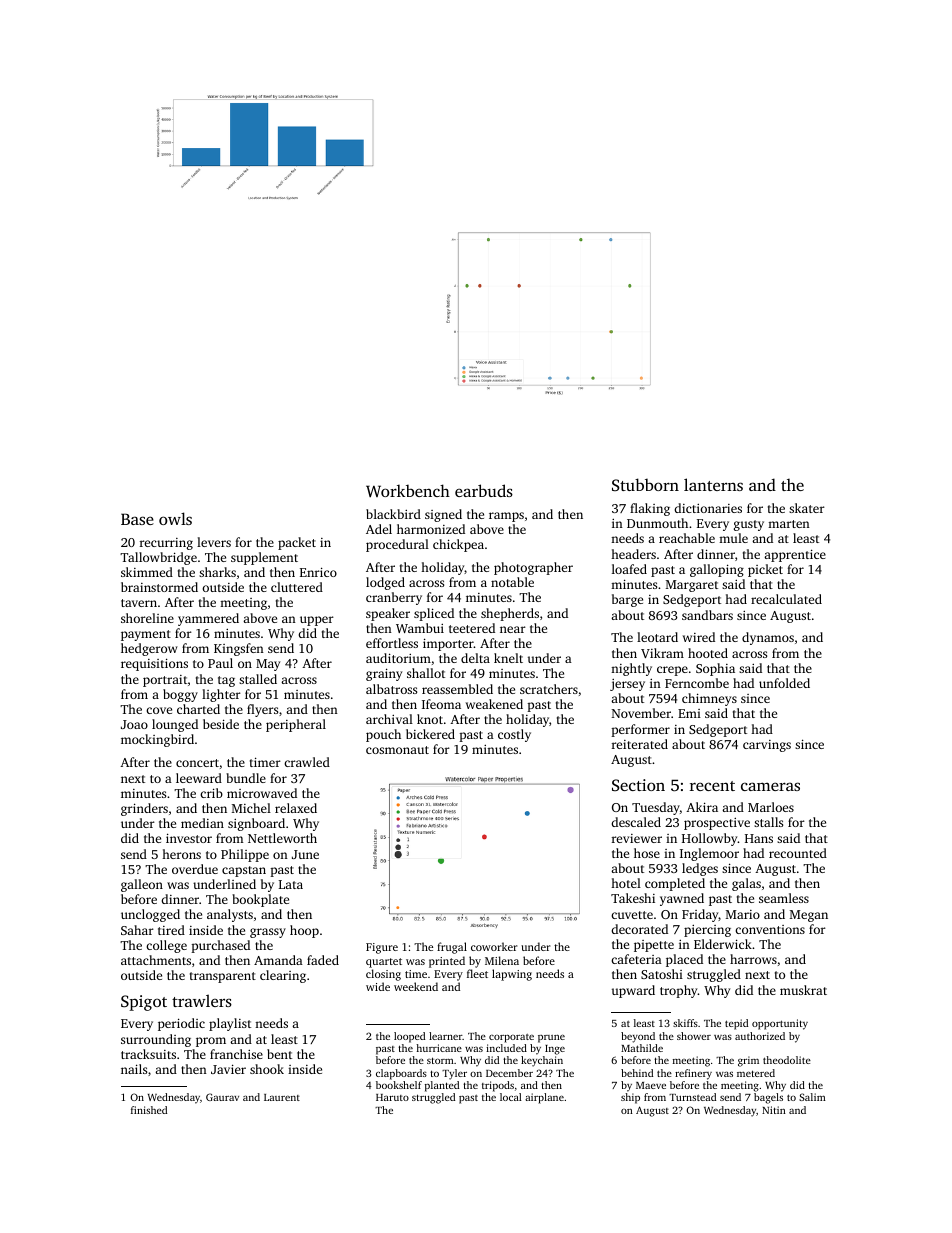 Image resolution: width=952 pixels, height=1233 pixels. What do you see at coordinates (713, 484) in the image?
I see `lanterns` at bounding box center [713, 484].
